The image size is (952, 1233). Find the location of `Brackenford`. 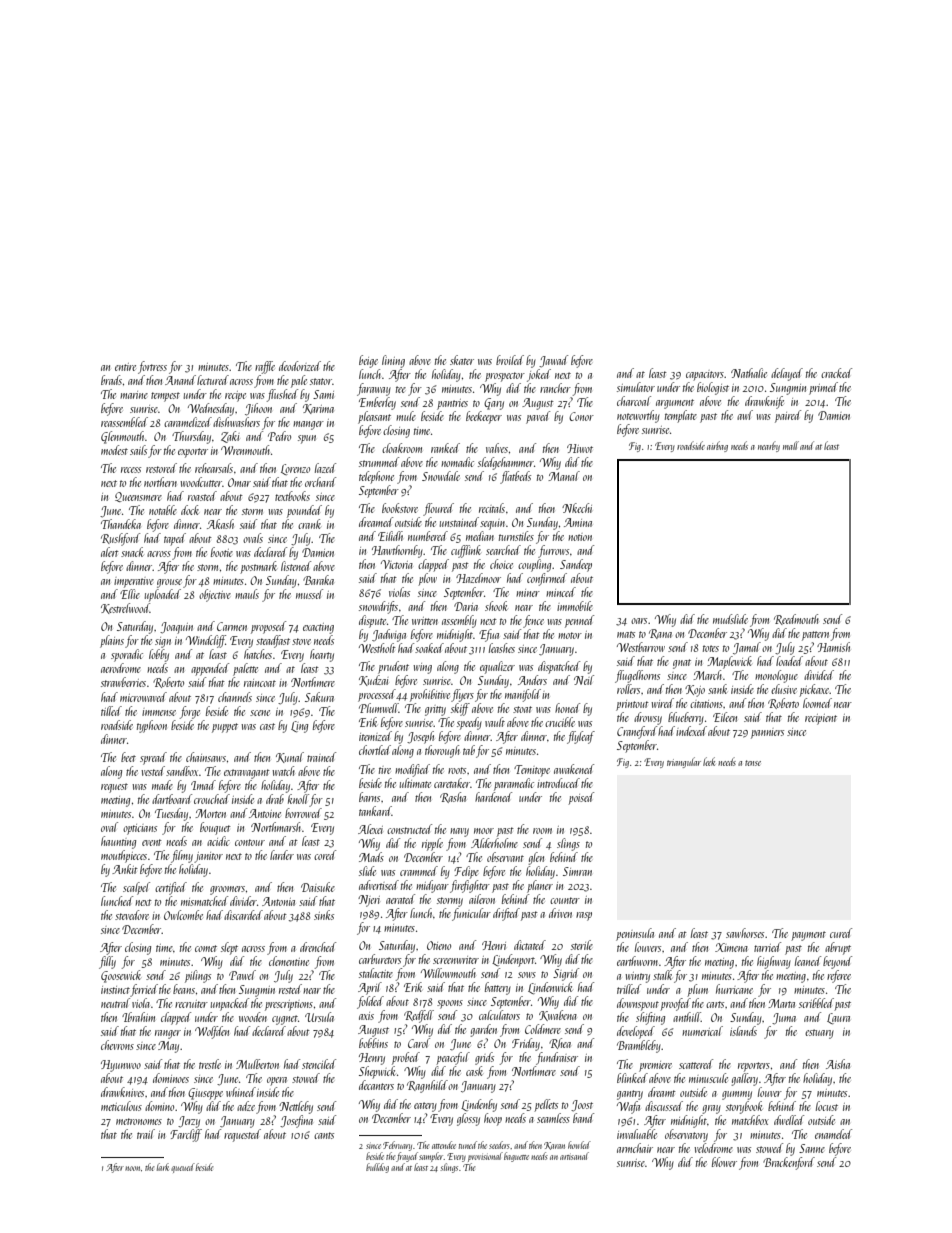

Brackenford is located at coordinates (789, 1163).
